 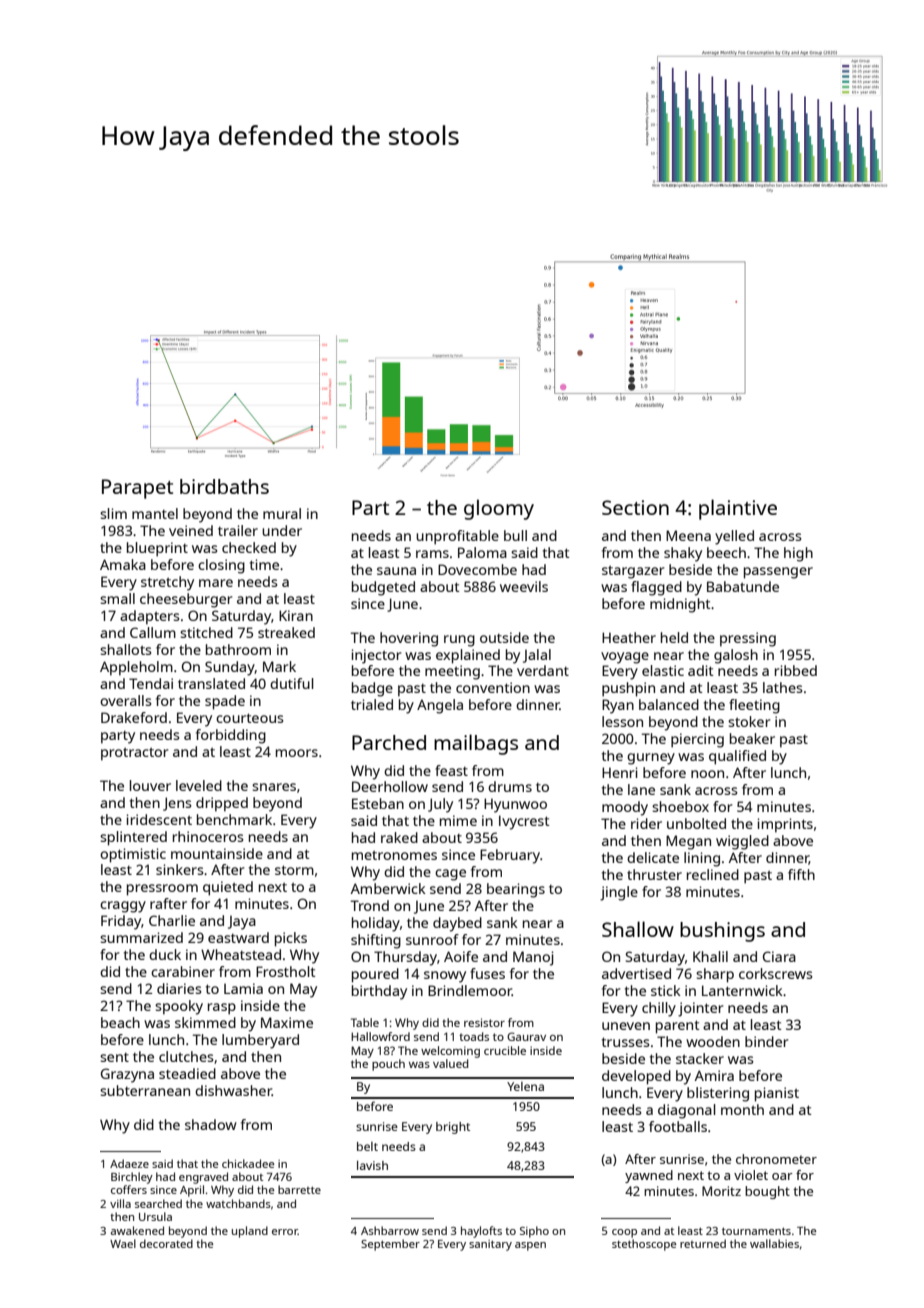 I want to click on high, so click(x=798, y=554).
